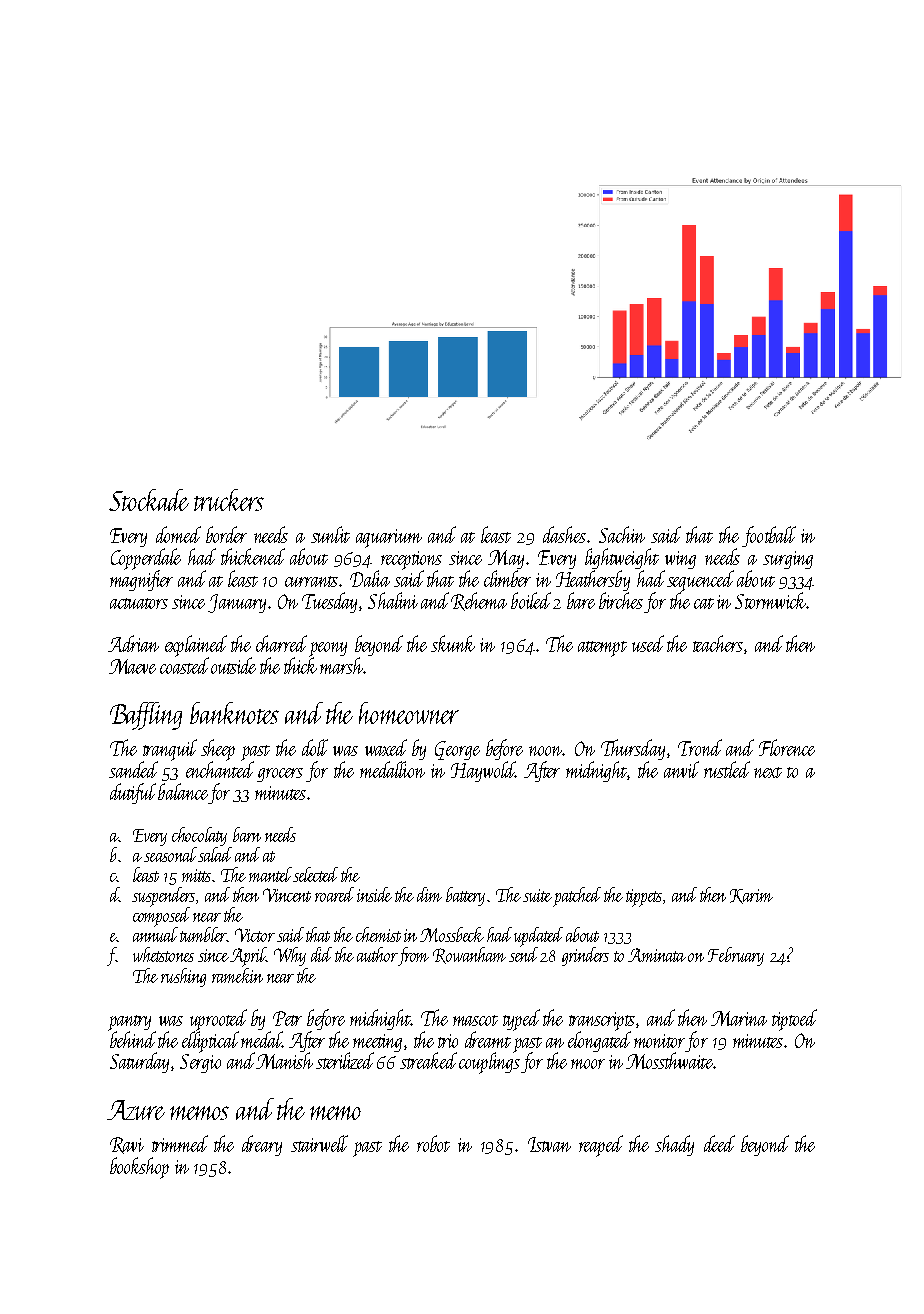 Image resolution: width=924 pixels, height=1314 pixels. Describe the element at coordinates (262, 1145) in the screenshot. I see `dreary` at that location.
